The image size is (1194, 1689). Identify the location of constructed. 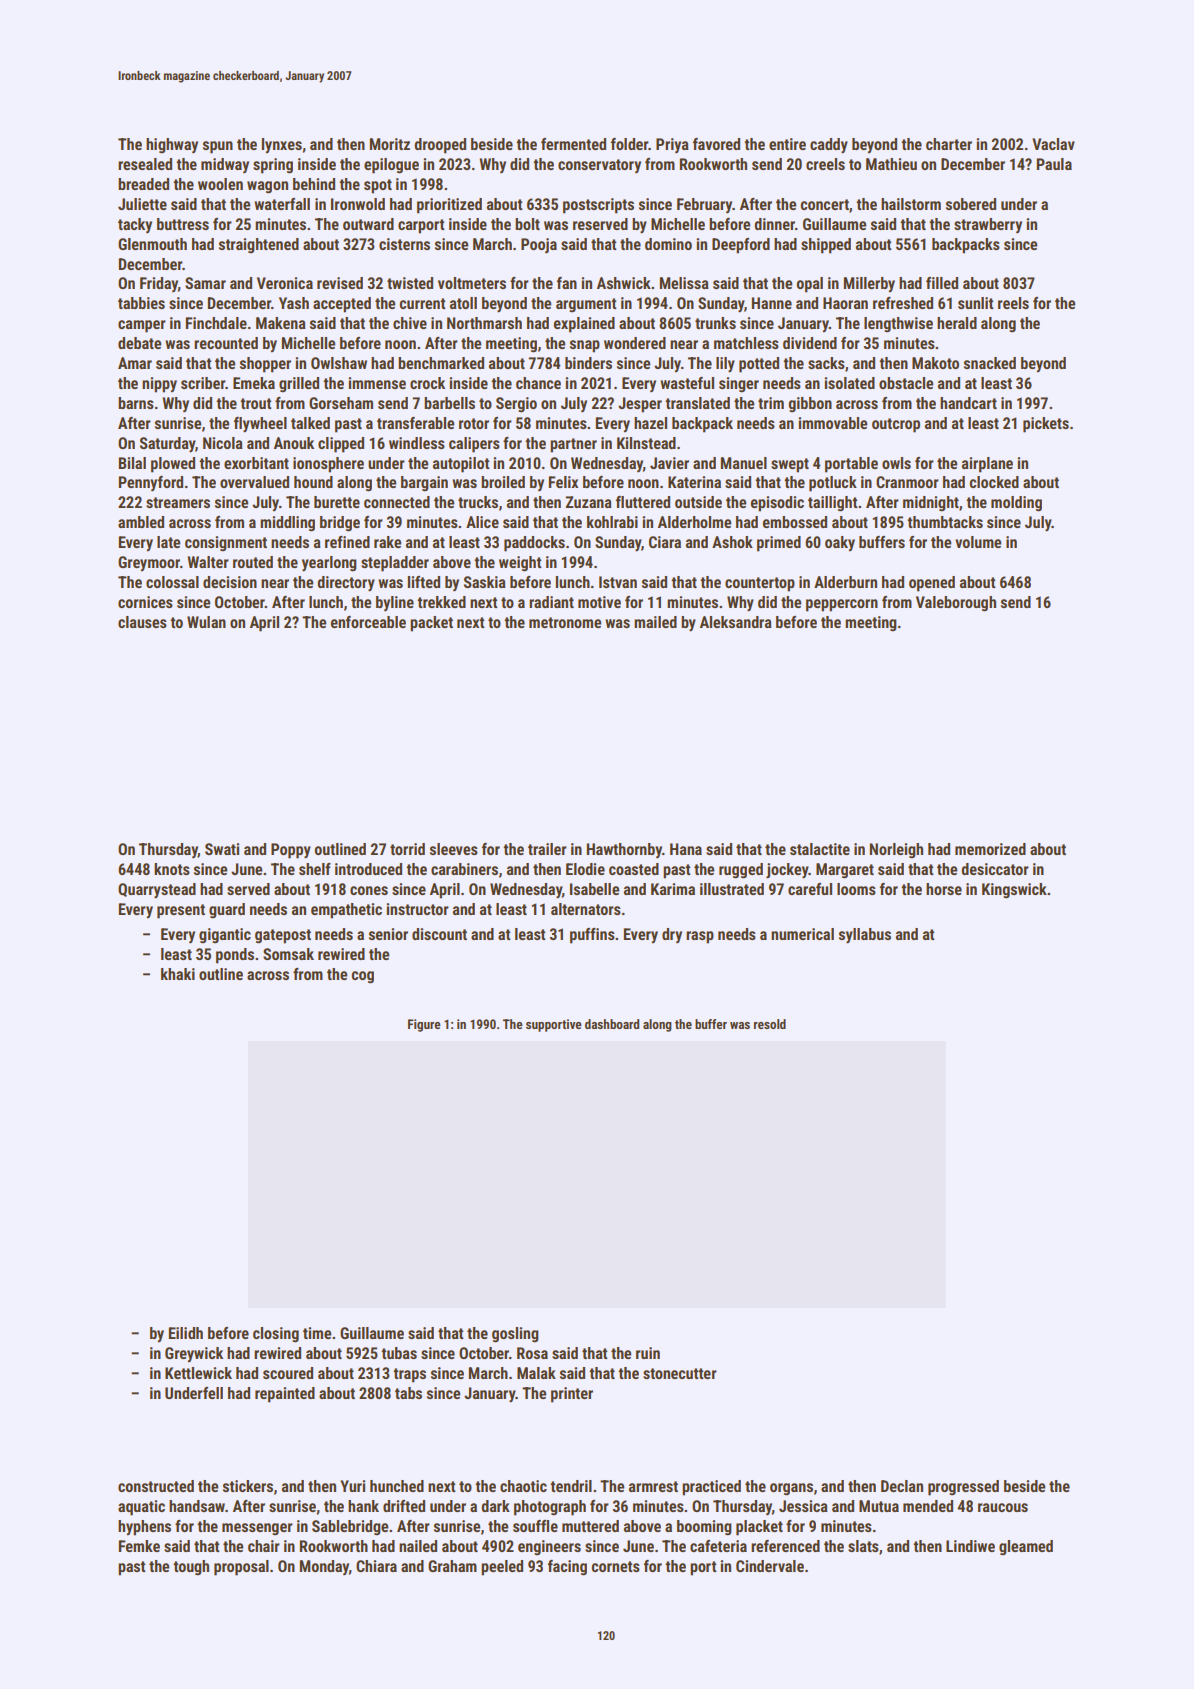
(156, 1486).
